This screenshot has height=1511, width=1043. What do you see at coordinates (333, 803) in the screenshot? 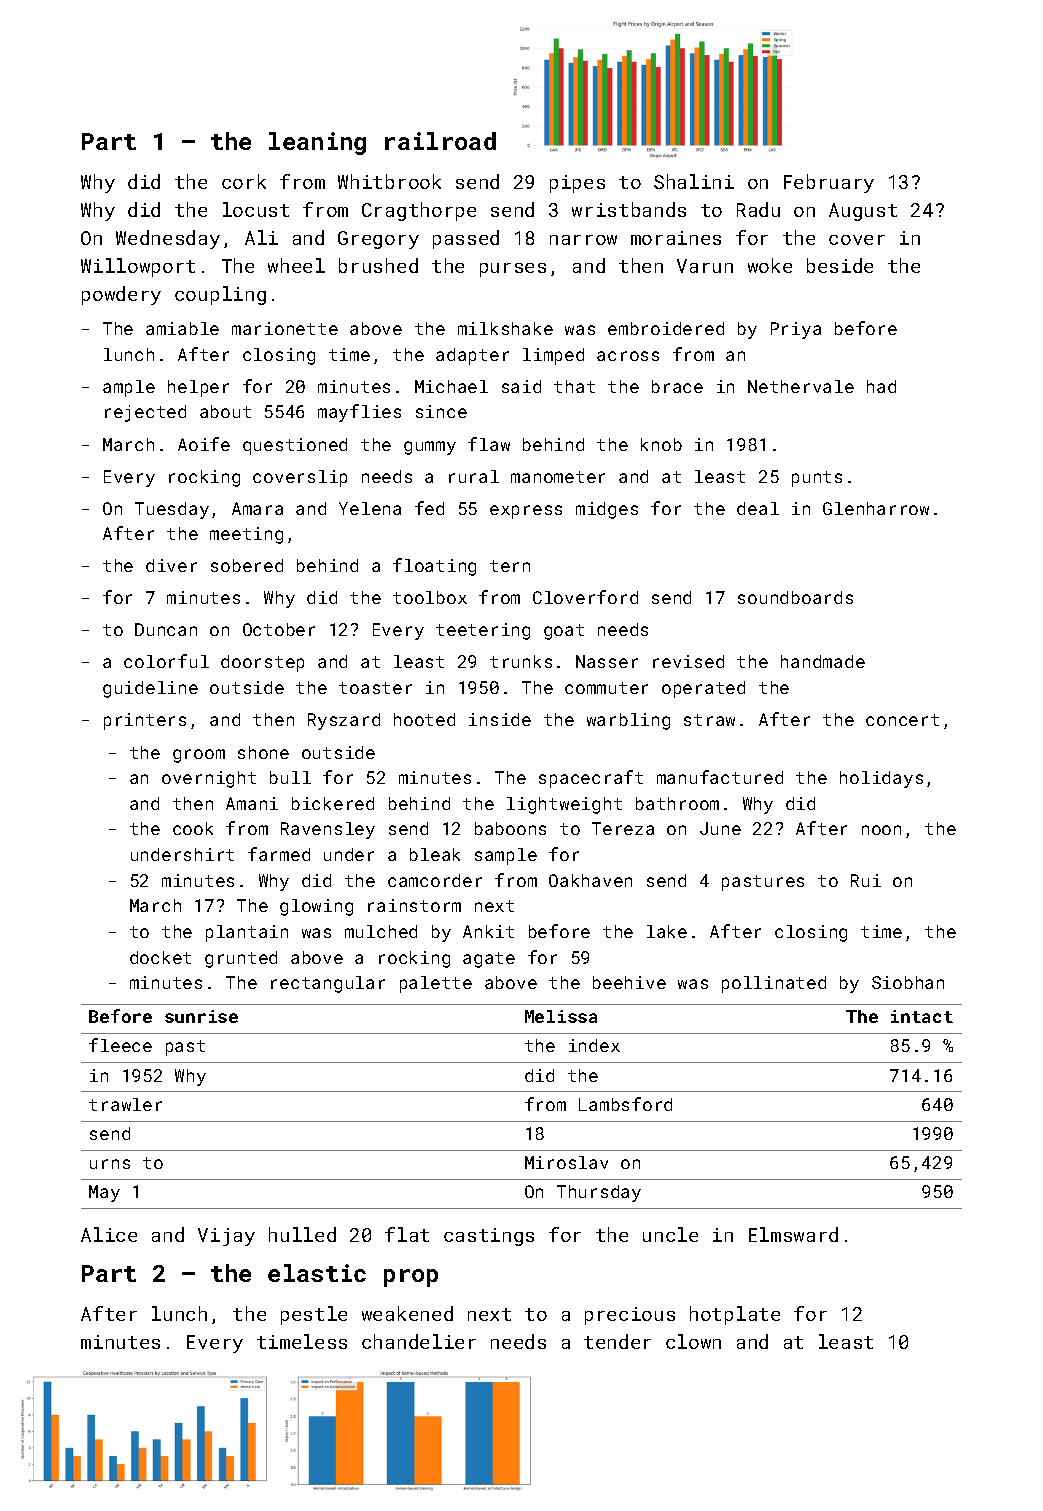
I see `bickered` at bounding box center [333, 803].
